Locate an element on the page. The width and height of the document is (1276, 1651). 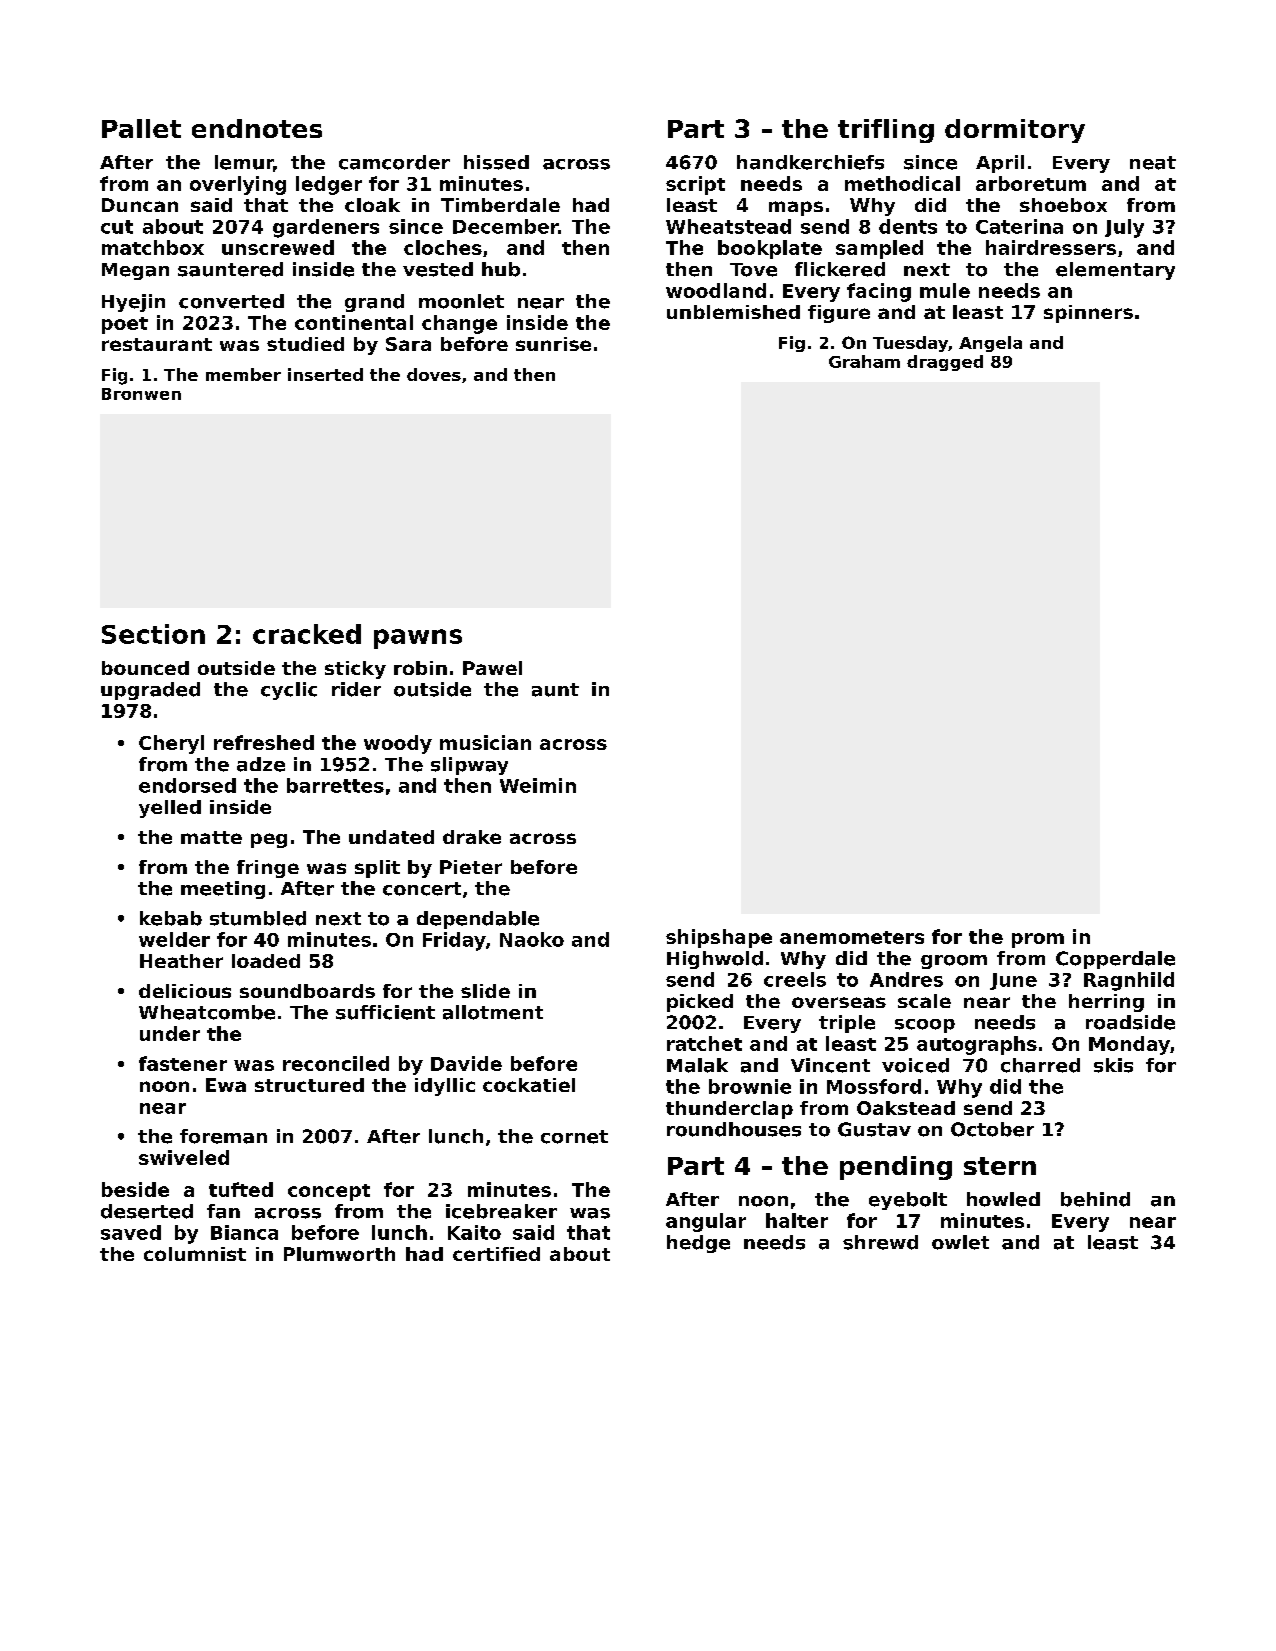
sunrise is located at coordinates (553, 344).
